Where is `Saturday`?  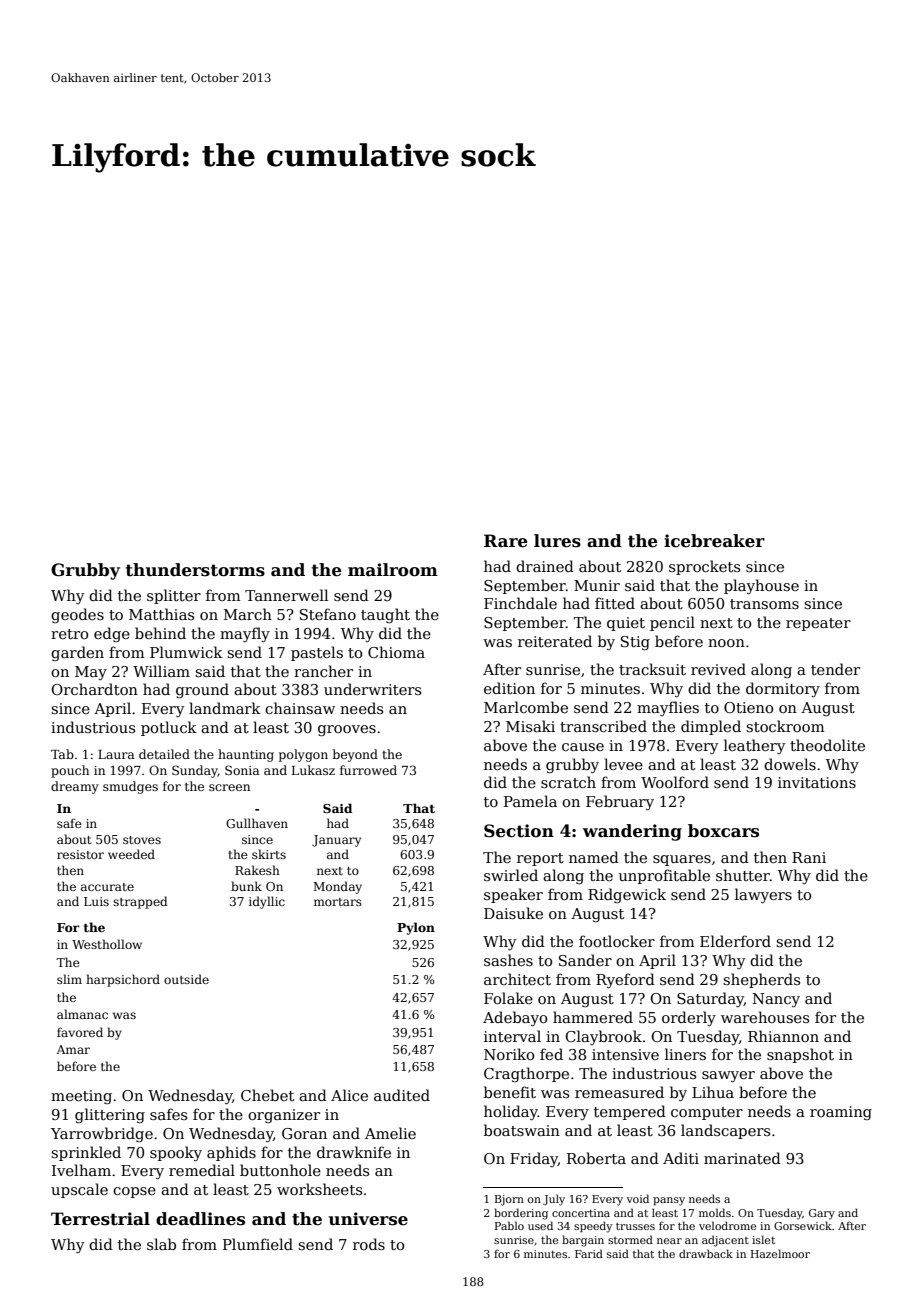 Saturday is located at coordinates (710, 999).
